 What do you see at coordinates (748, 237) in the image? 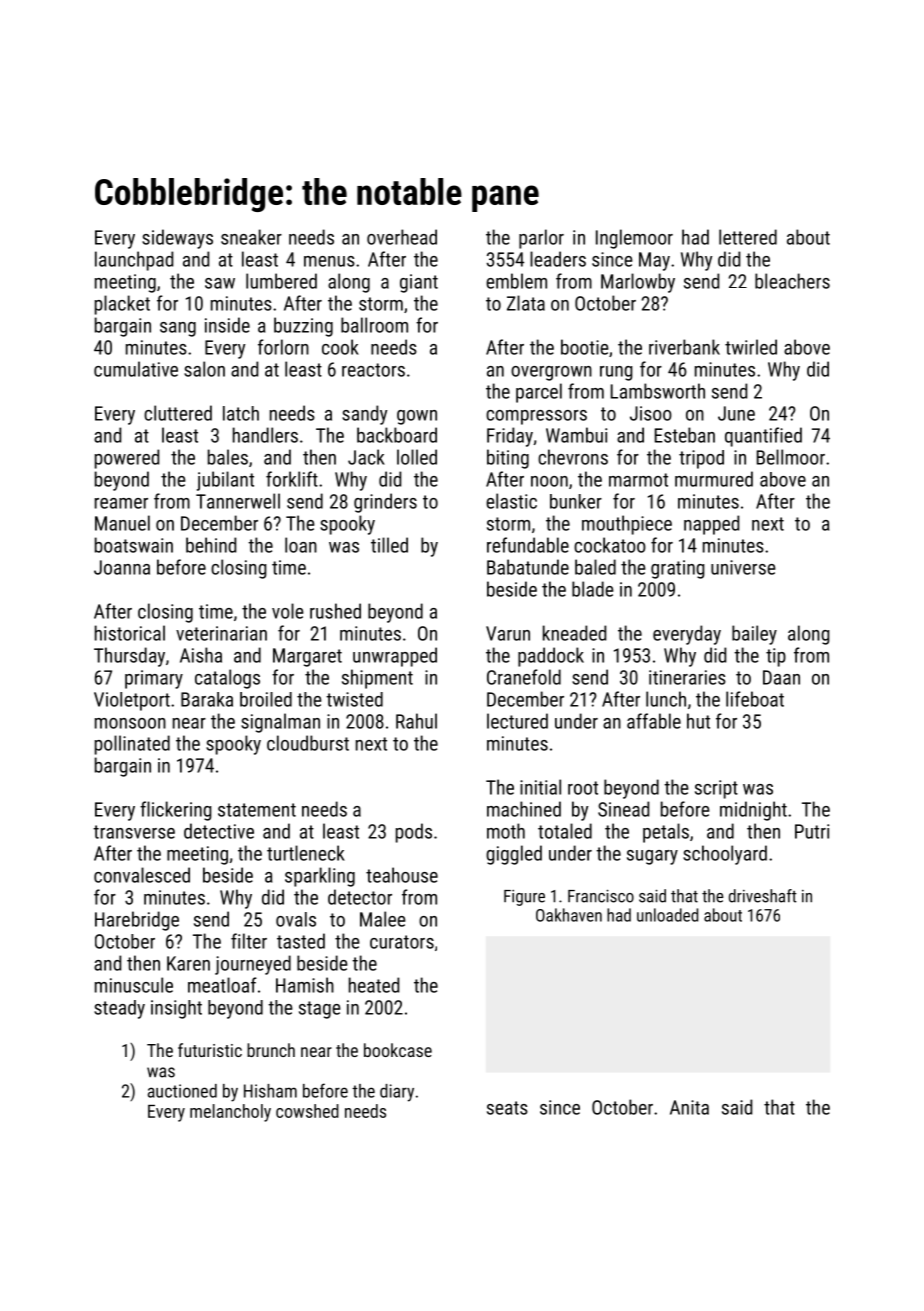
I see `lettered` at bounding box center [748, 237].
